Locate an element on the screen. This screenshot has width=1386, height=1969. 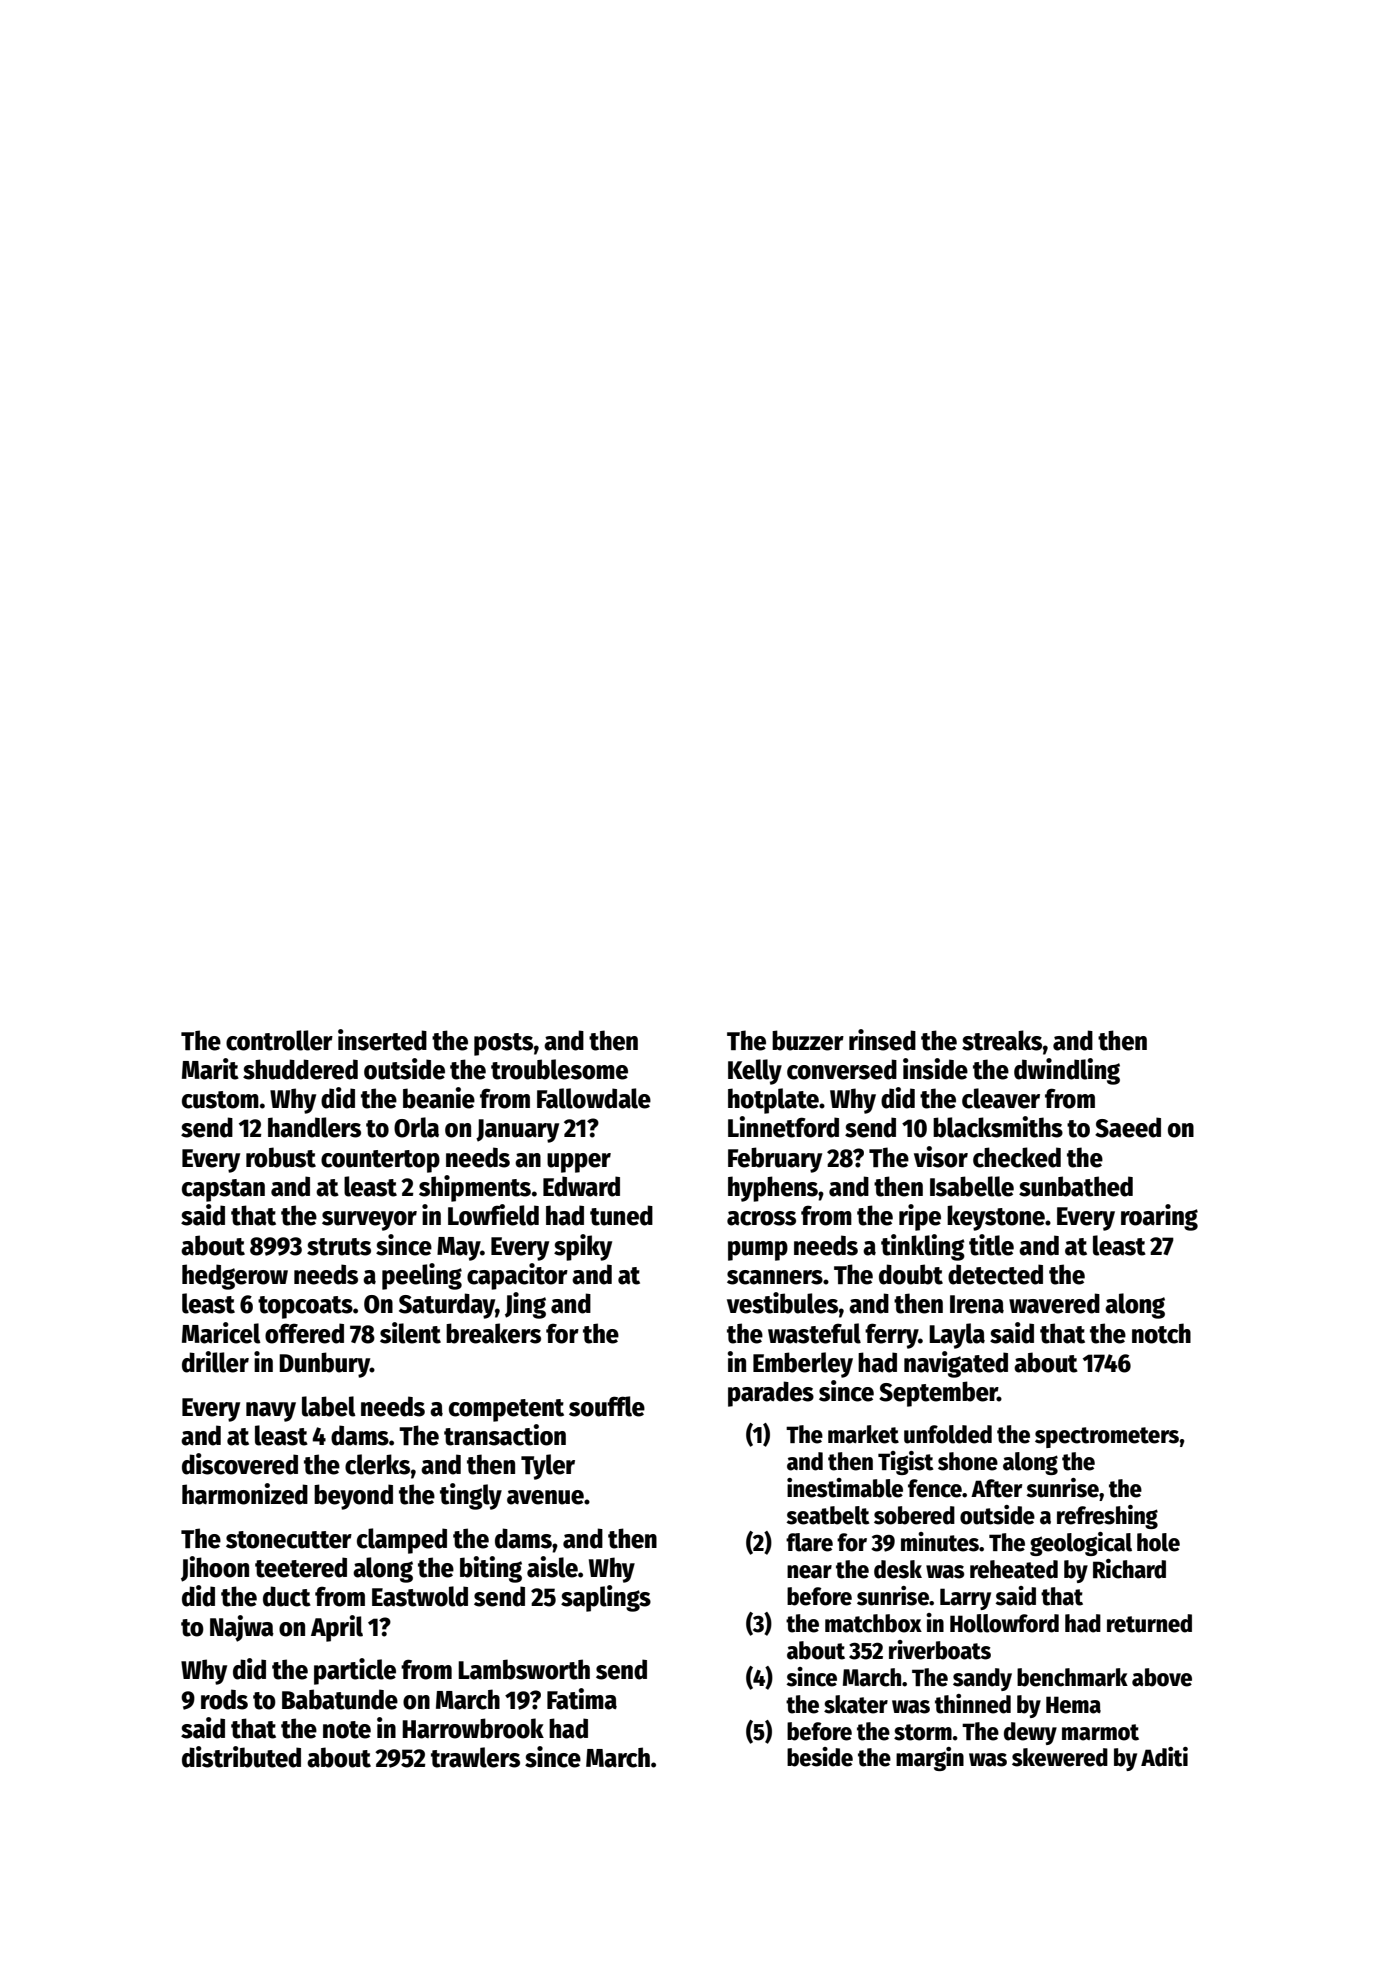
duct is located at coordinates (287, 1596).
